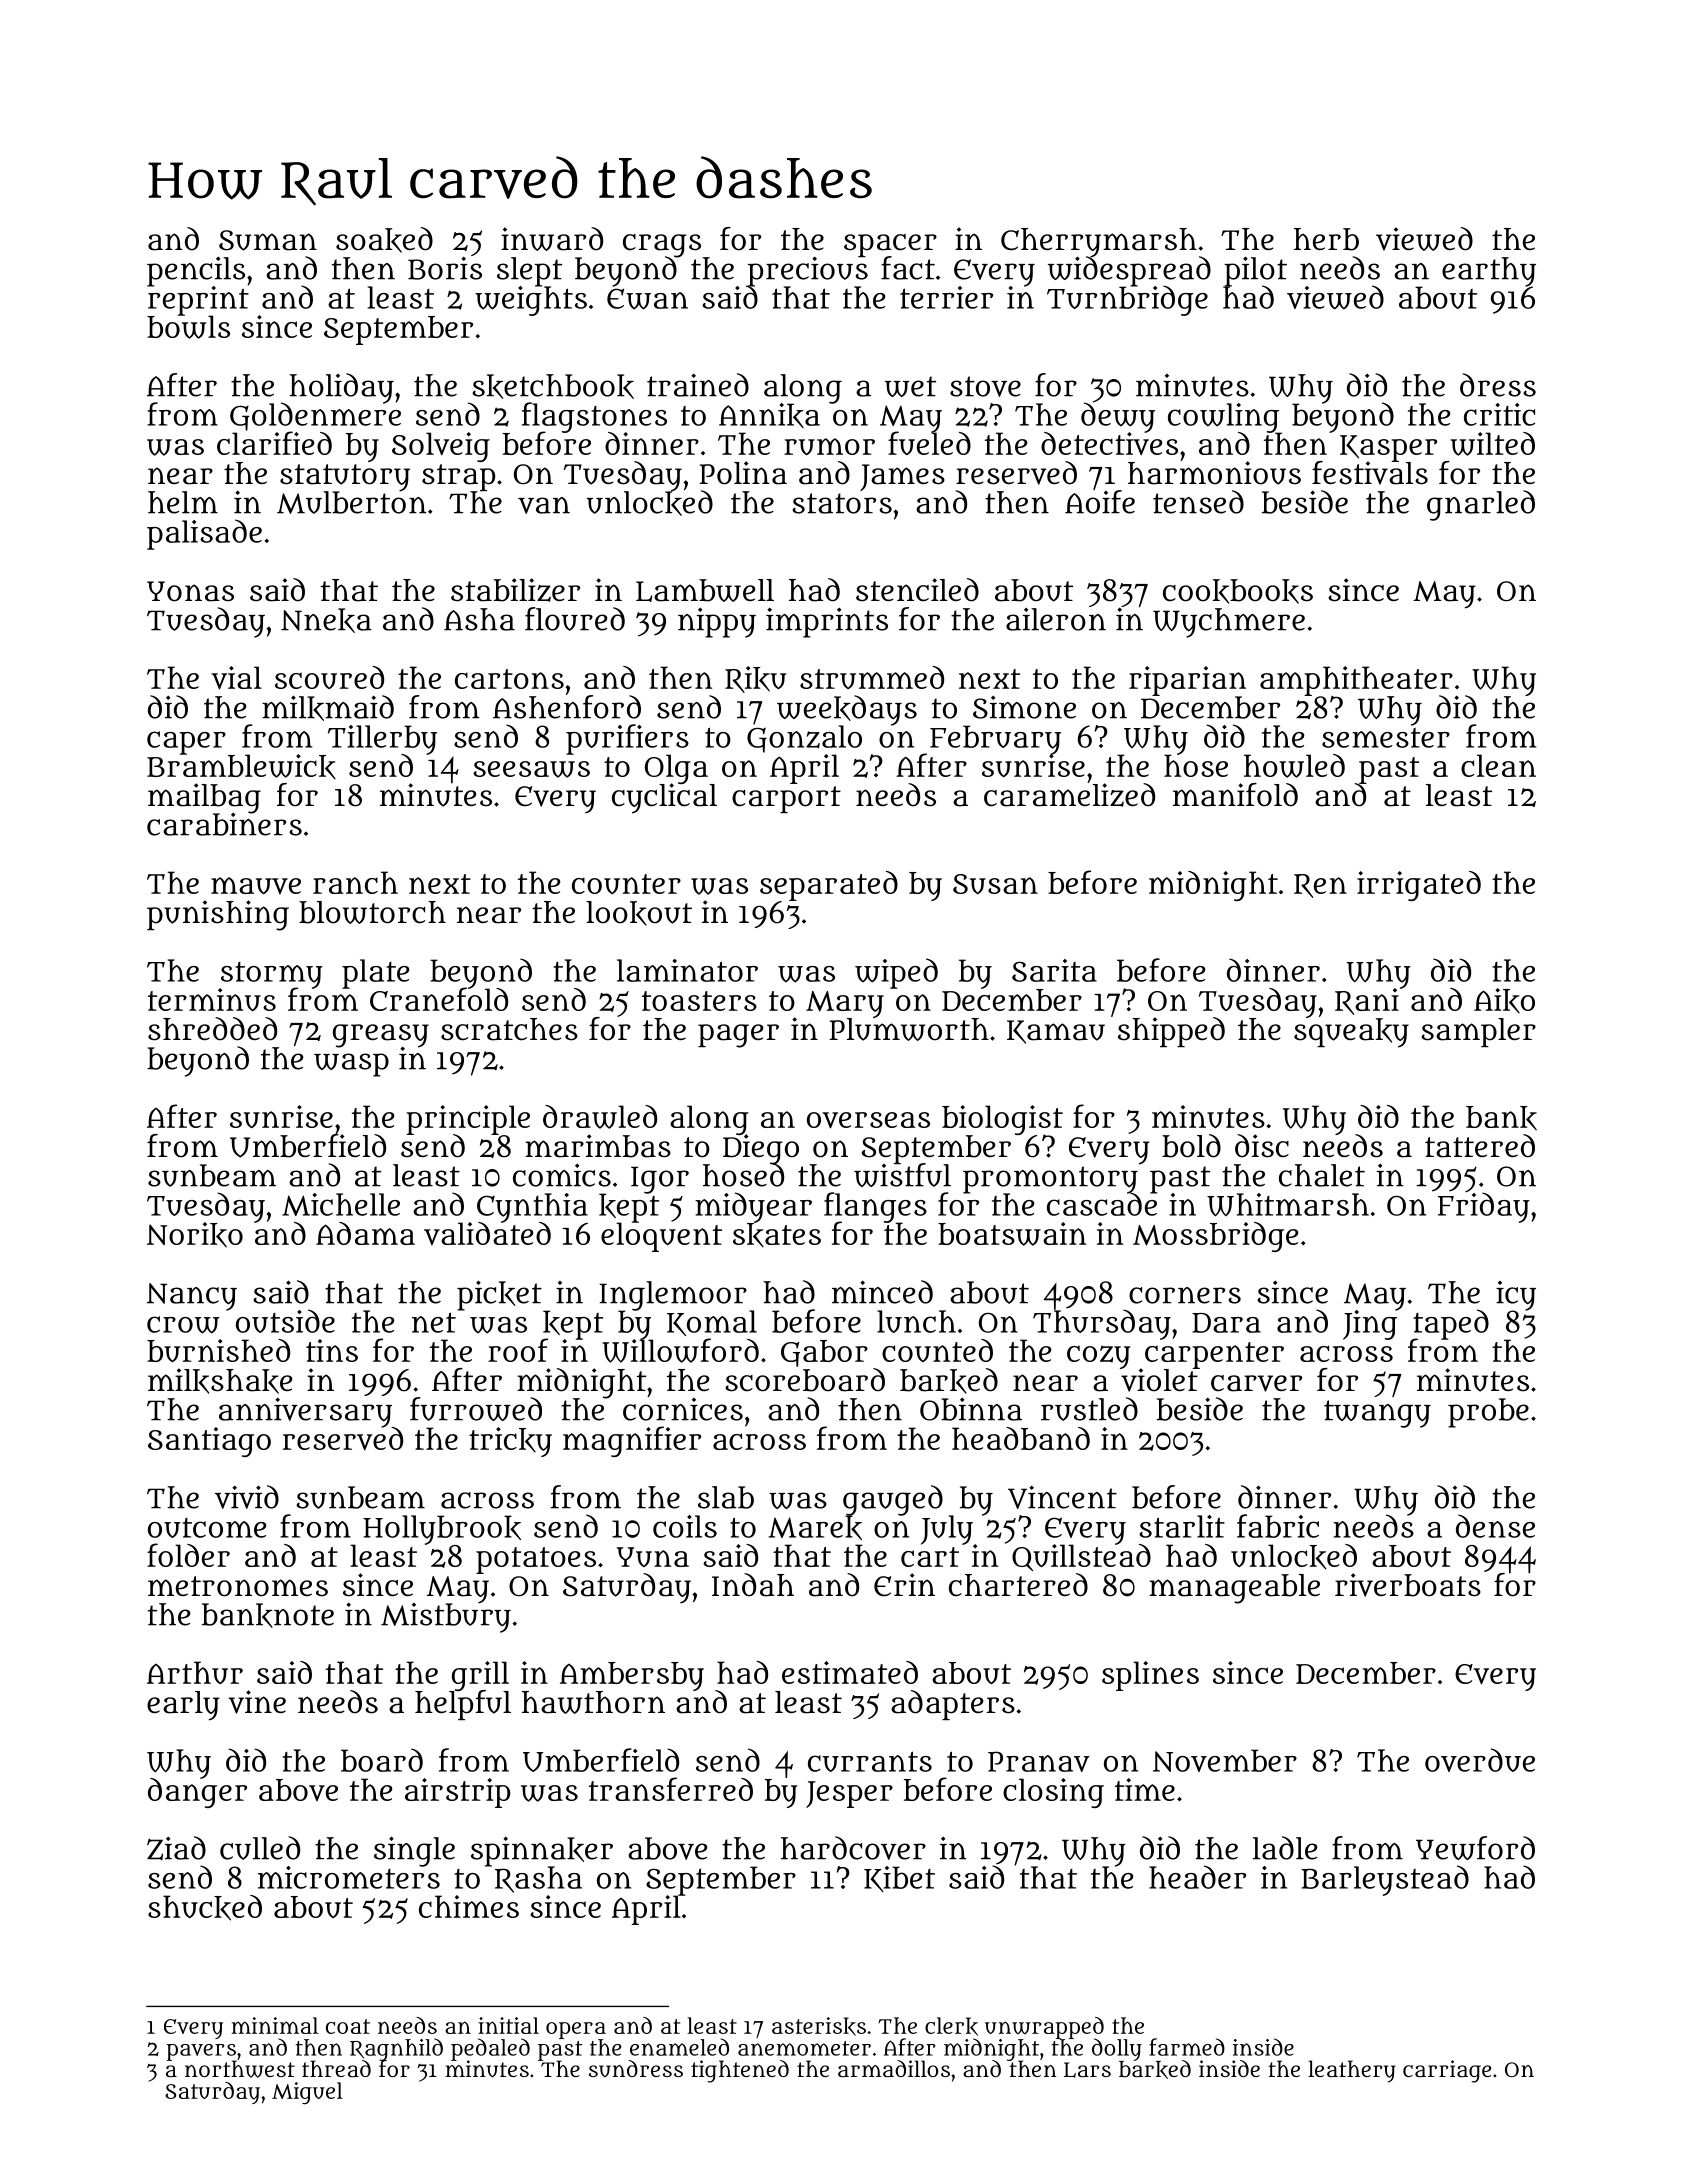 The image size is (1683, 2178). What do you see at coordinates (1504, 1000) in the page?
I see `Aiko` at bounding box center [1504, 1000].
